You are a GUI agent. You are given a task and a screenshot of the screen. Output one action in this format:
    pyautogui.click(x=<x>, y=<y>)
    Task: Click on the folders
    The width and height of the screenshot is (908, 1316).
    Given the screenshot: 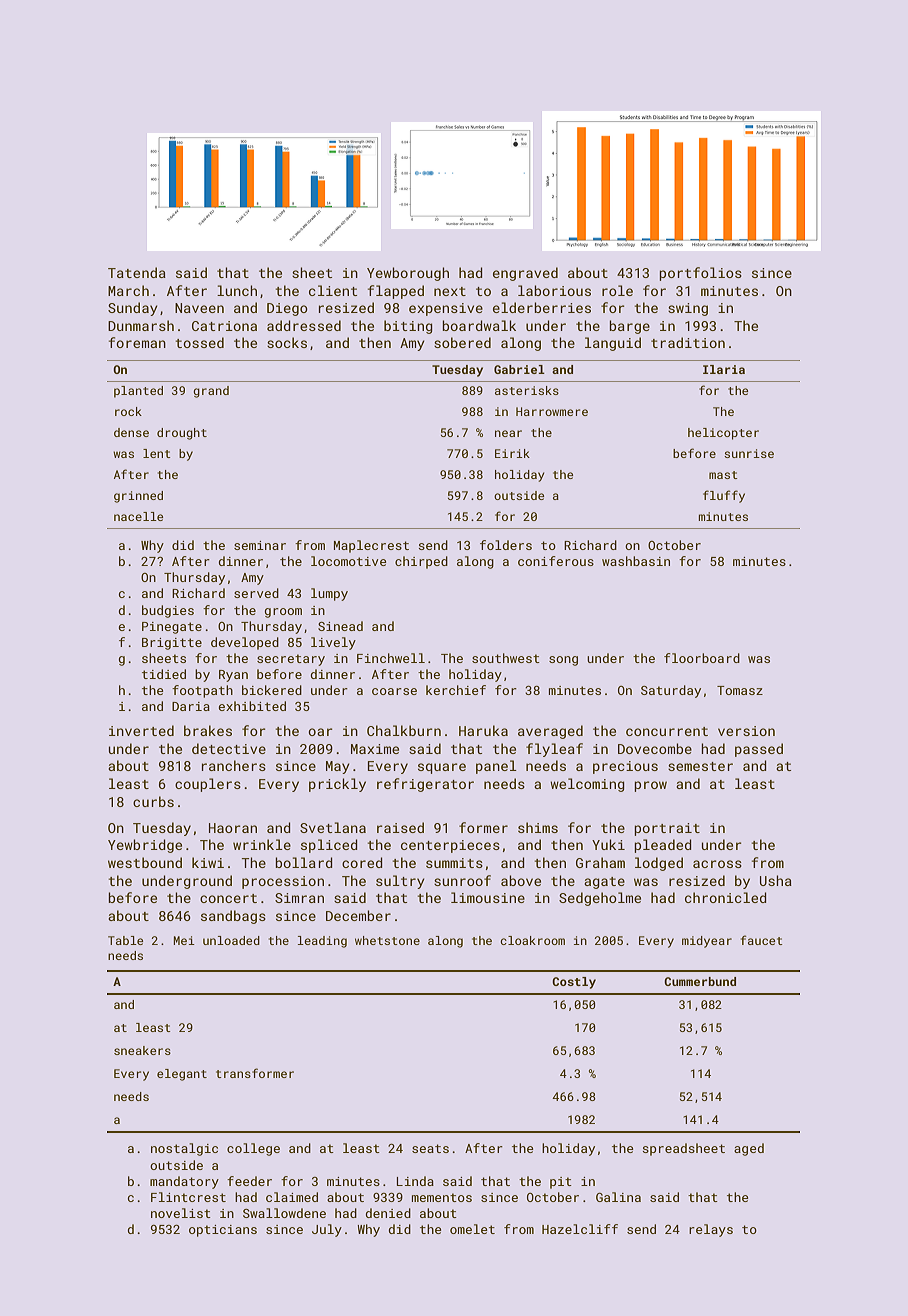 What is the action you would take?
    pyautogui.click(x=506, y=545)
